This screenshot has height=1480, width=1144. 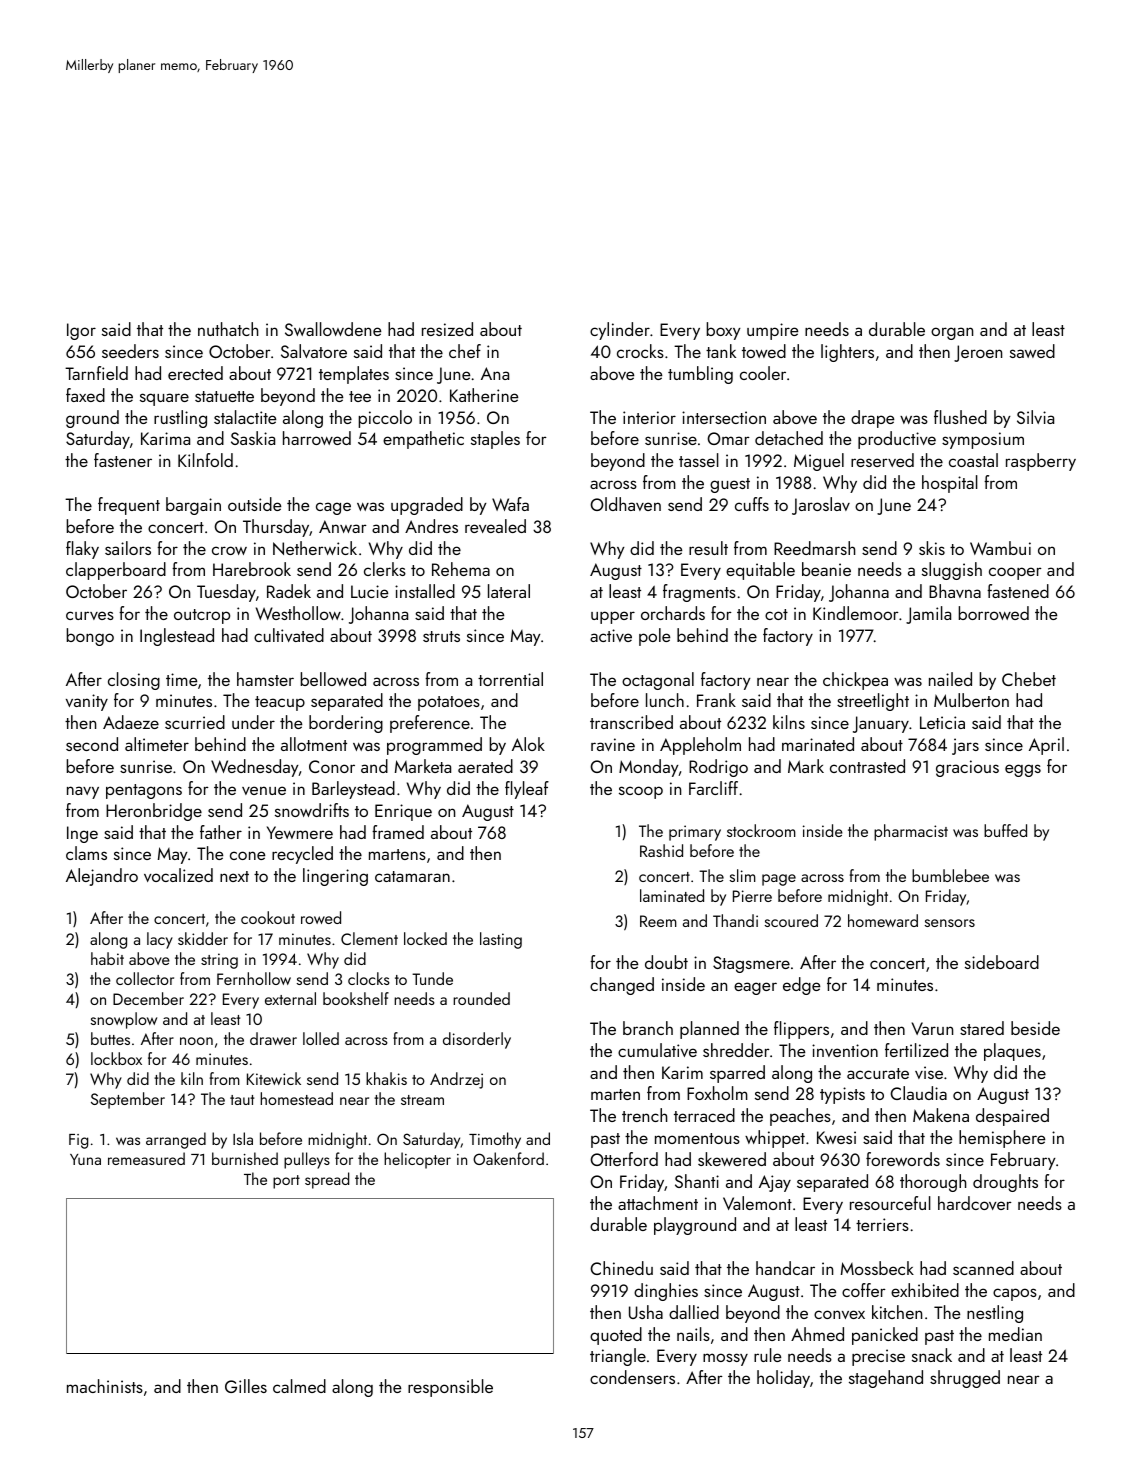 What do you see at coordinates (699, 460) in the screenshot?
I see `tassel` at bounding box center [699, 460].
